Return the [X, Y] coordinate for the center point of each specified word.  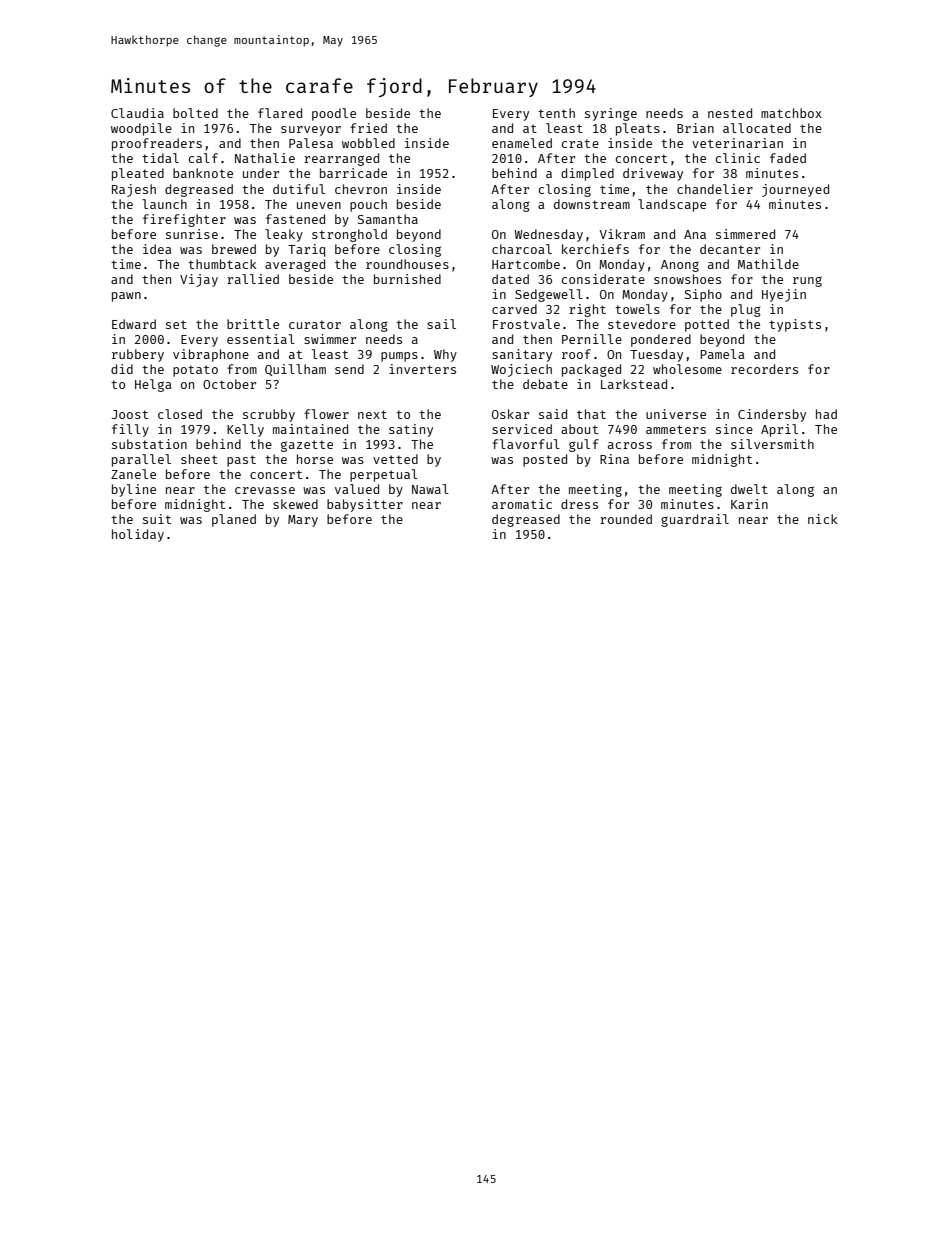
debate [545, 384]
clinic [738, 158]
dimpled [587, 174]
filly [130, 430]
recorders [764, 369]
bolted [195, 113]
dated [510, 279]
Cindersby [772, 415]
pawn [126, 297]
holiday [138, 535]
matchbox [791, 113]
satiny [411, 430]
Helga [153, 385]
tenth [556, 113]
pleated [138, 174]
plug [746, 310]
